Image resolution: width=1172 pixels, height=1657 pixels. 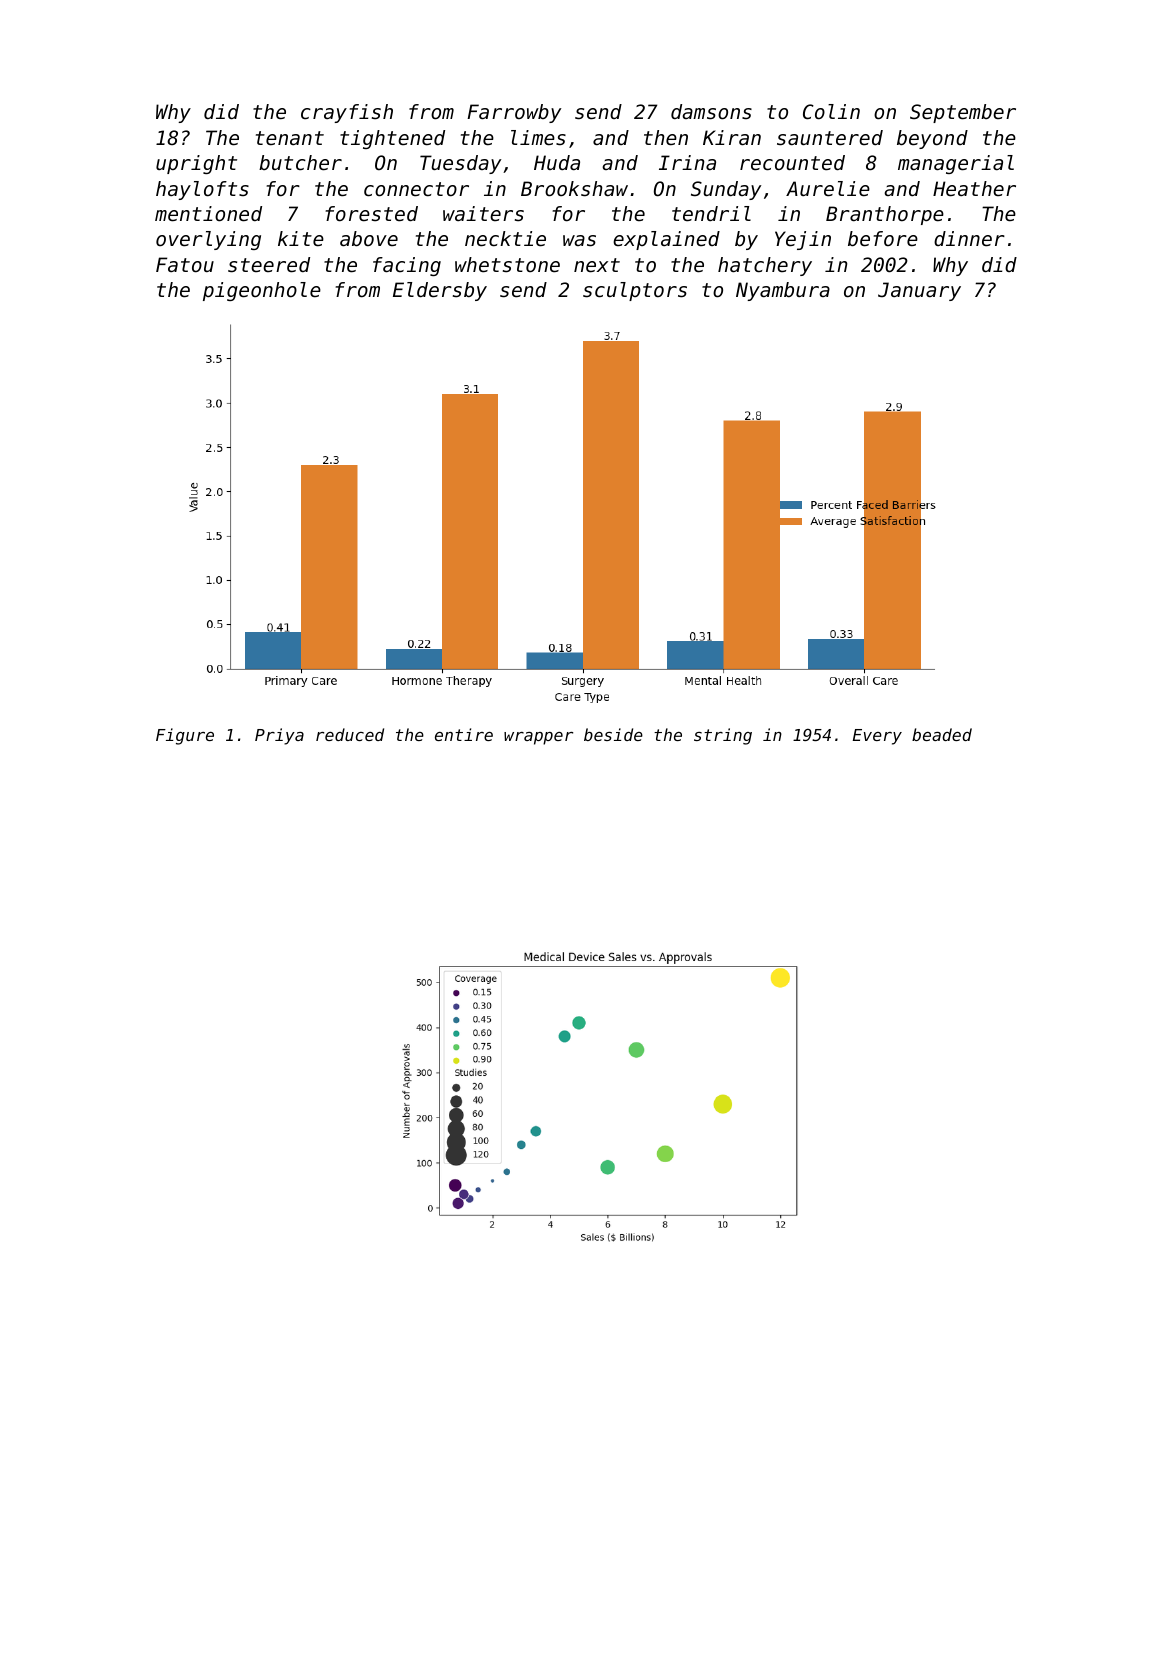 What do you see at coordinates (974, 189) in the screenshot?
I see `Heather` at bounding box center [974, 189].
